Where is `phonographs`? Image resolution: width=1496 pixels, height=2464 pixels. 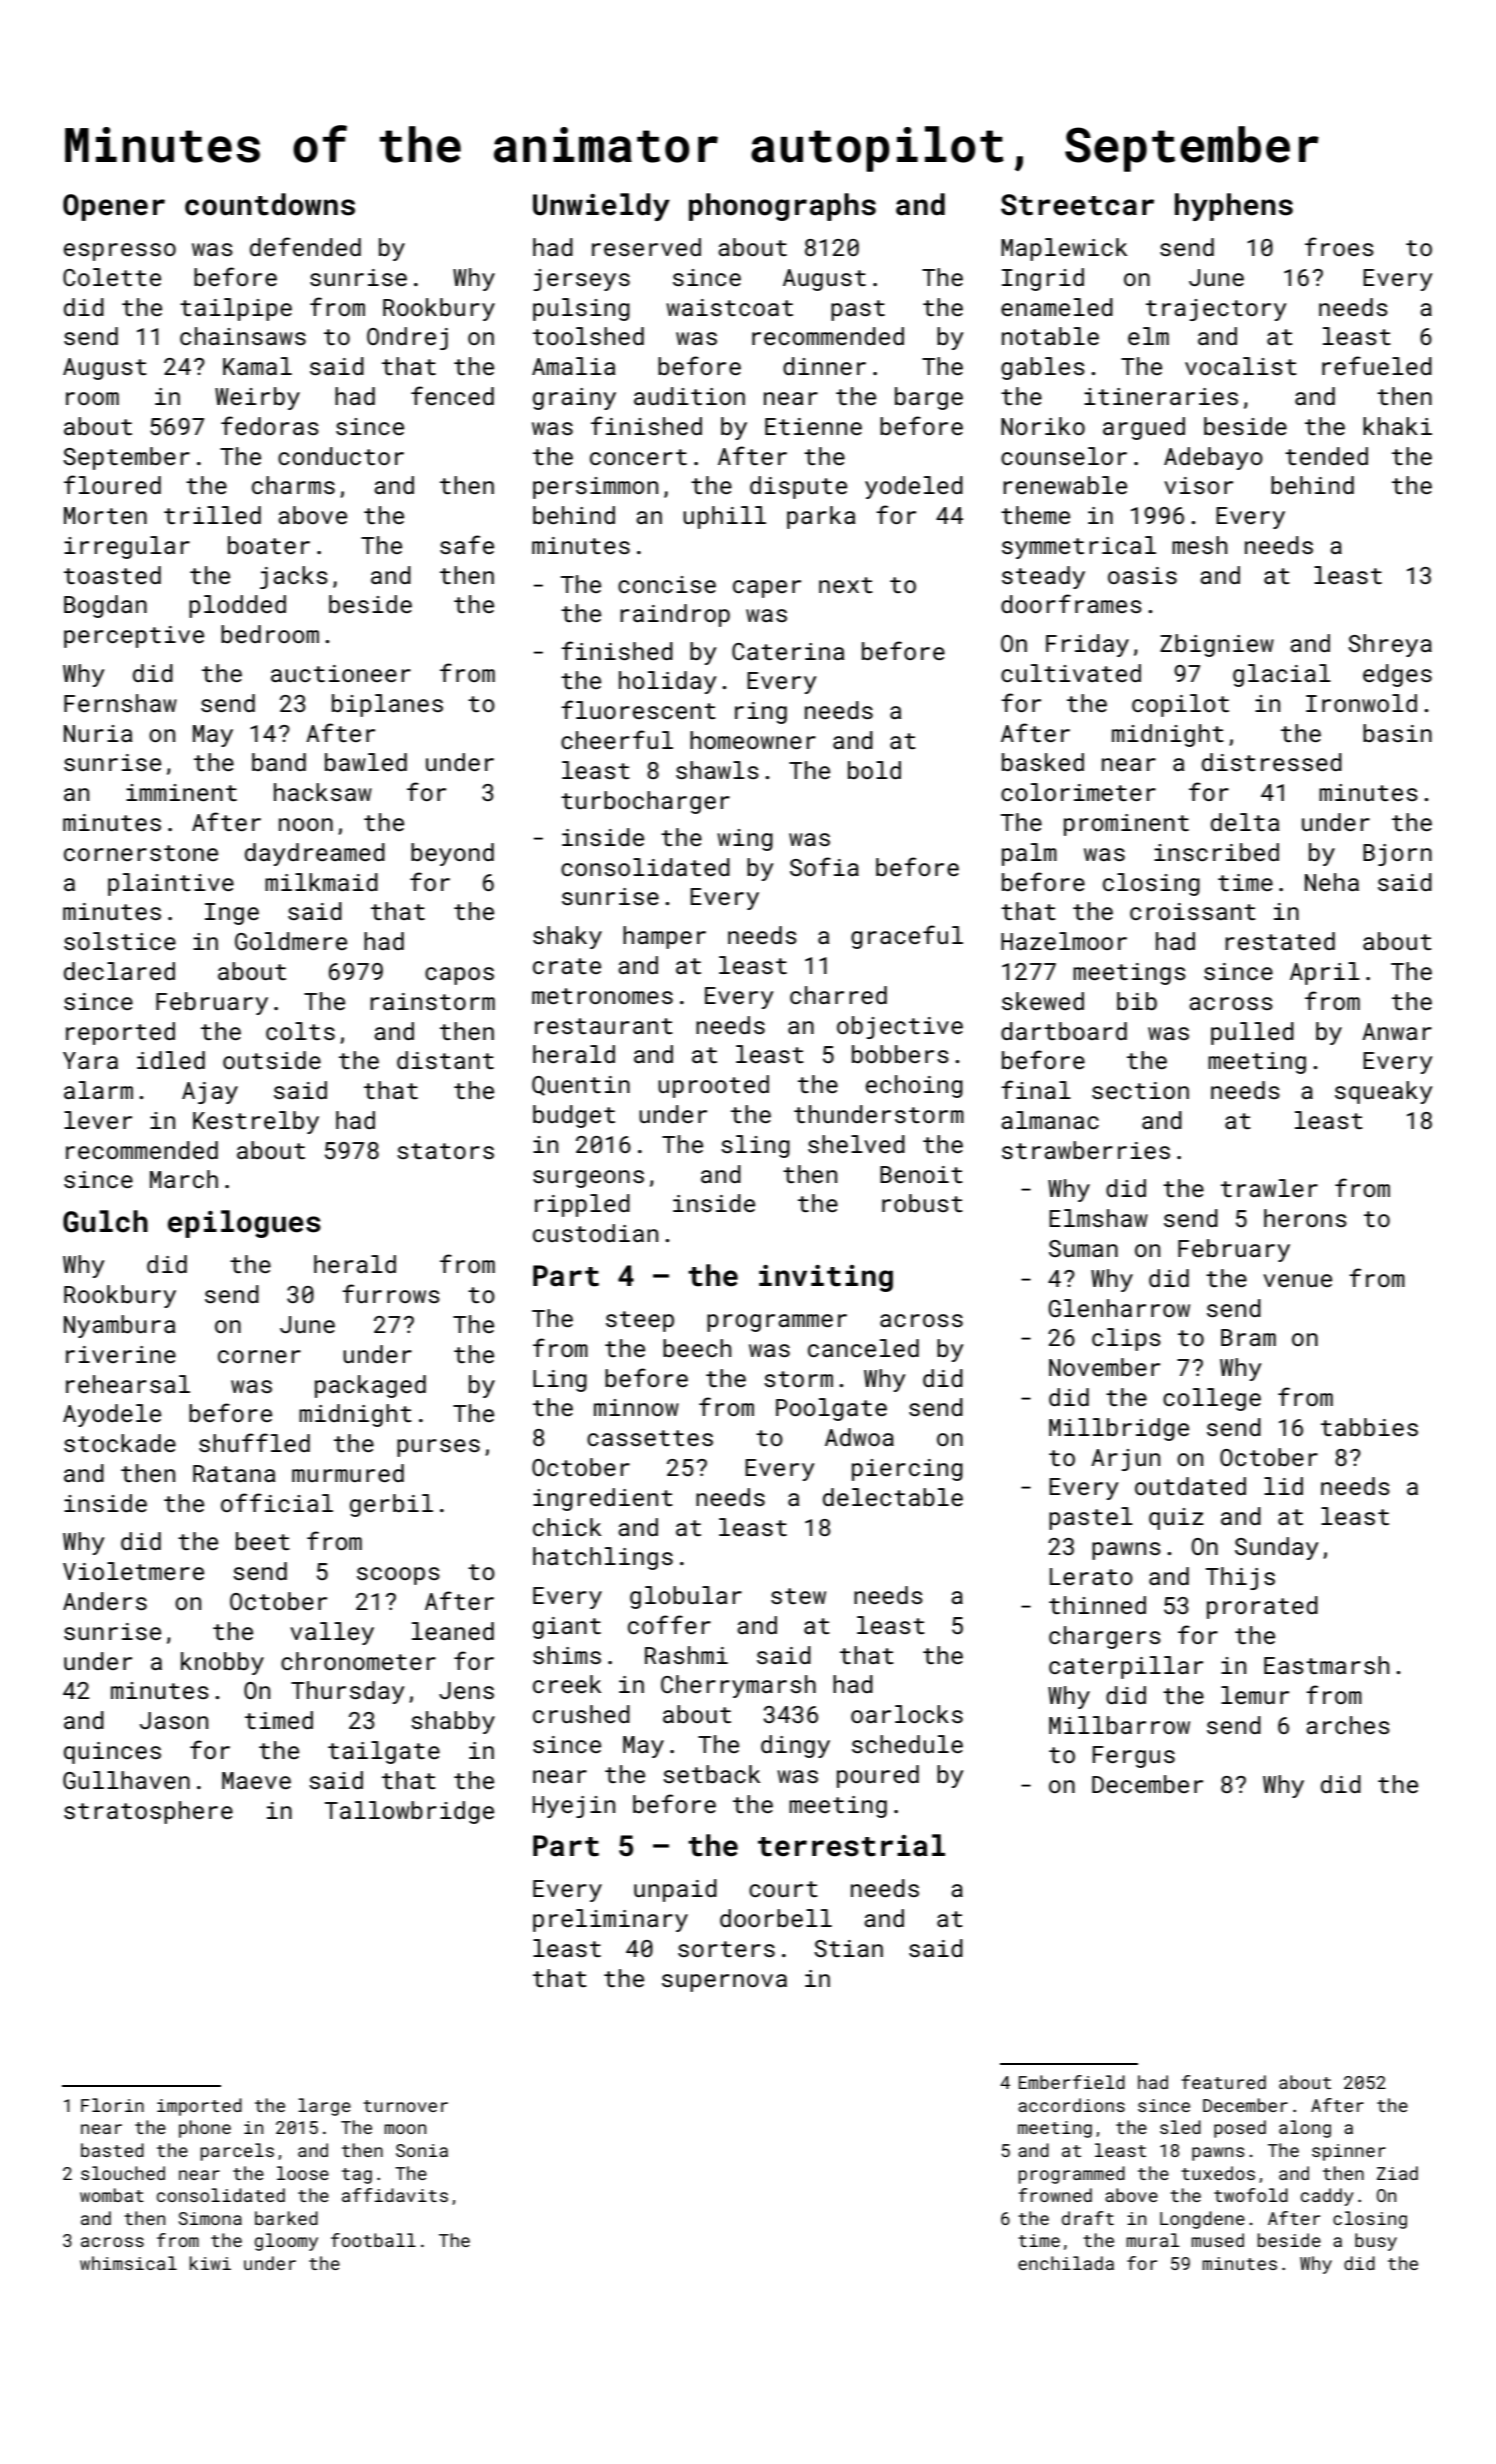
phonographs is located at coordinates (782, 207).
